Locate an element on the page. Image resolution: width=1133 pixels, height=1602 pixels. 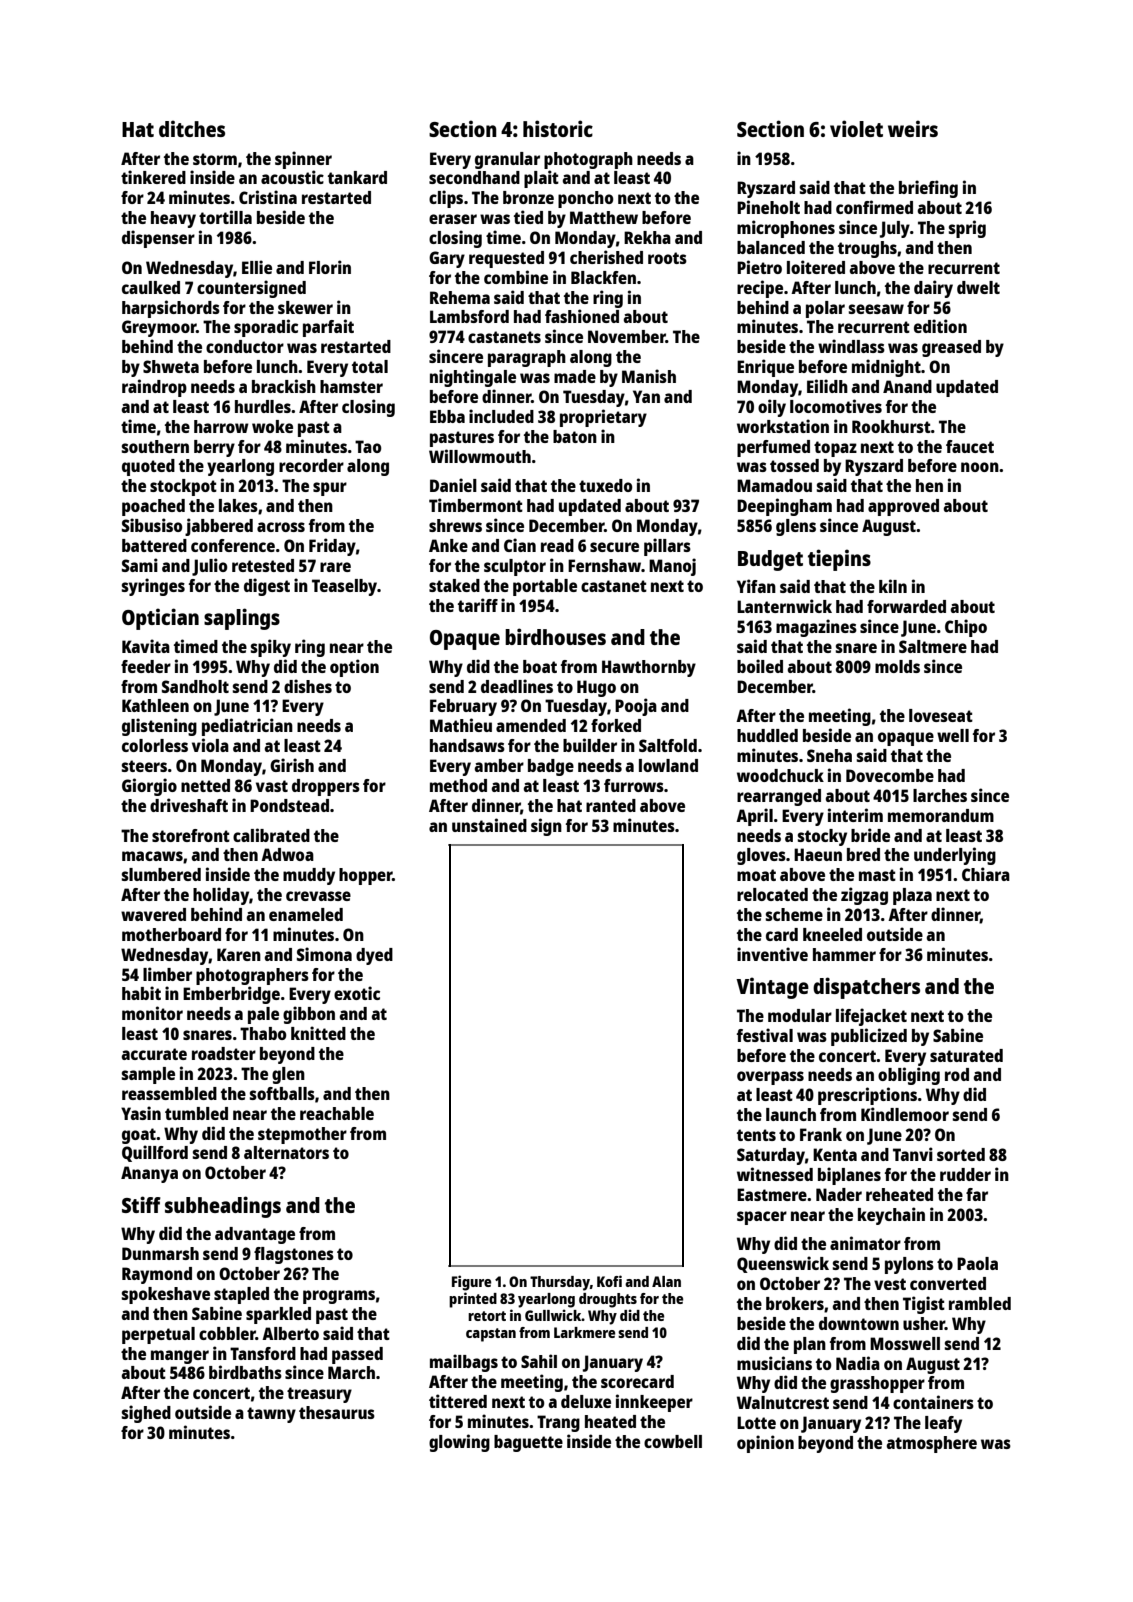
opinion is located at coordinates (765, 1444).
